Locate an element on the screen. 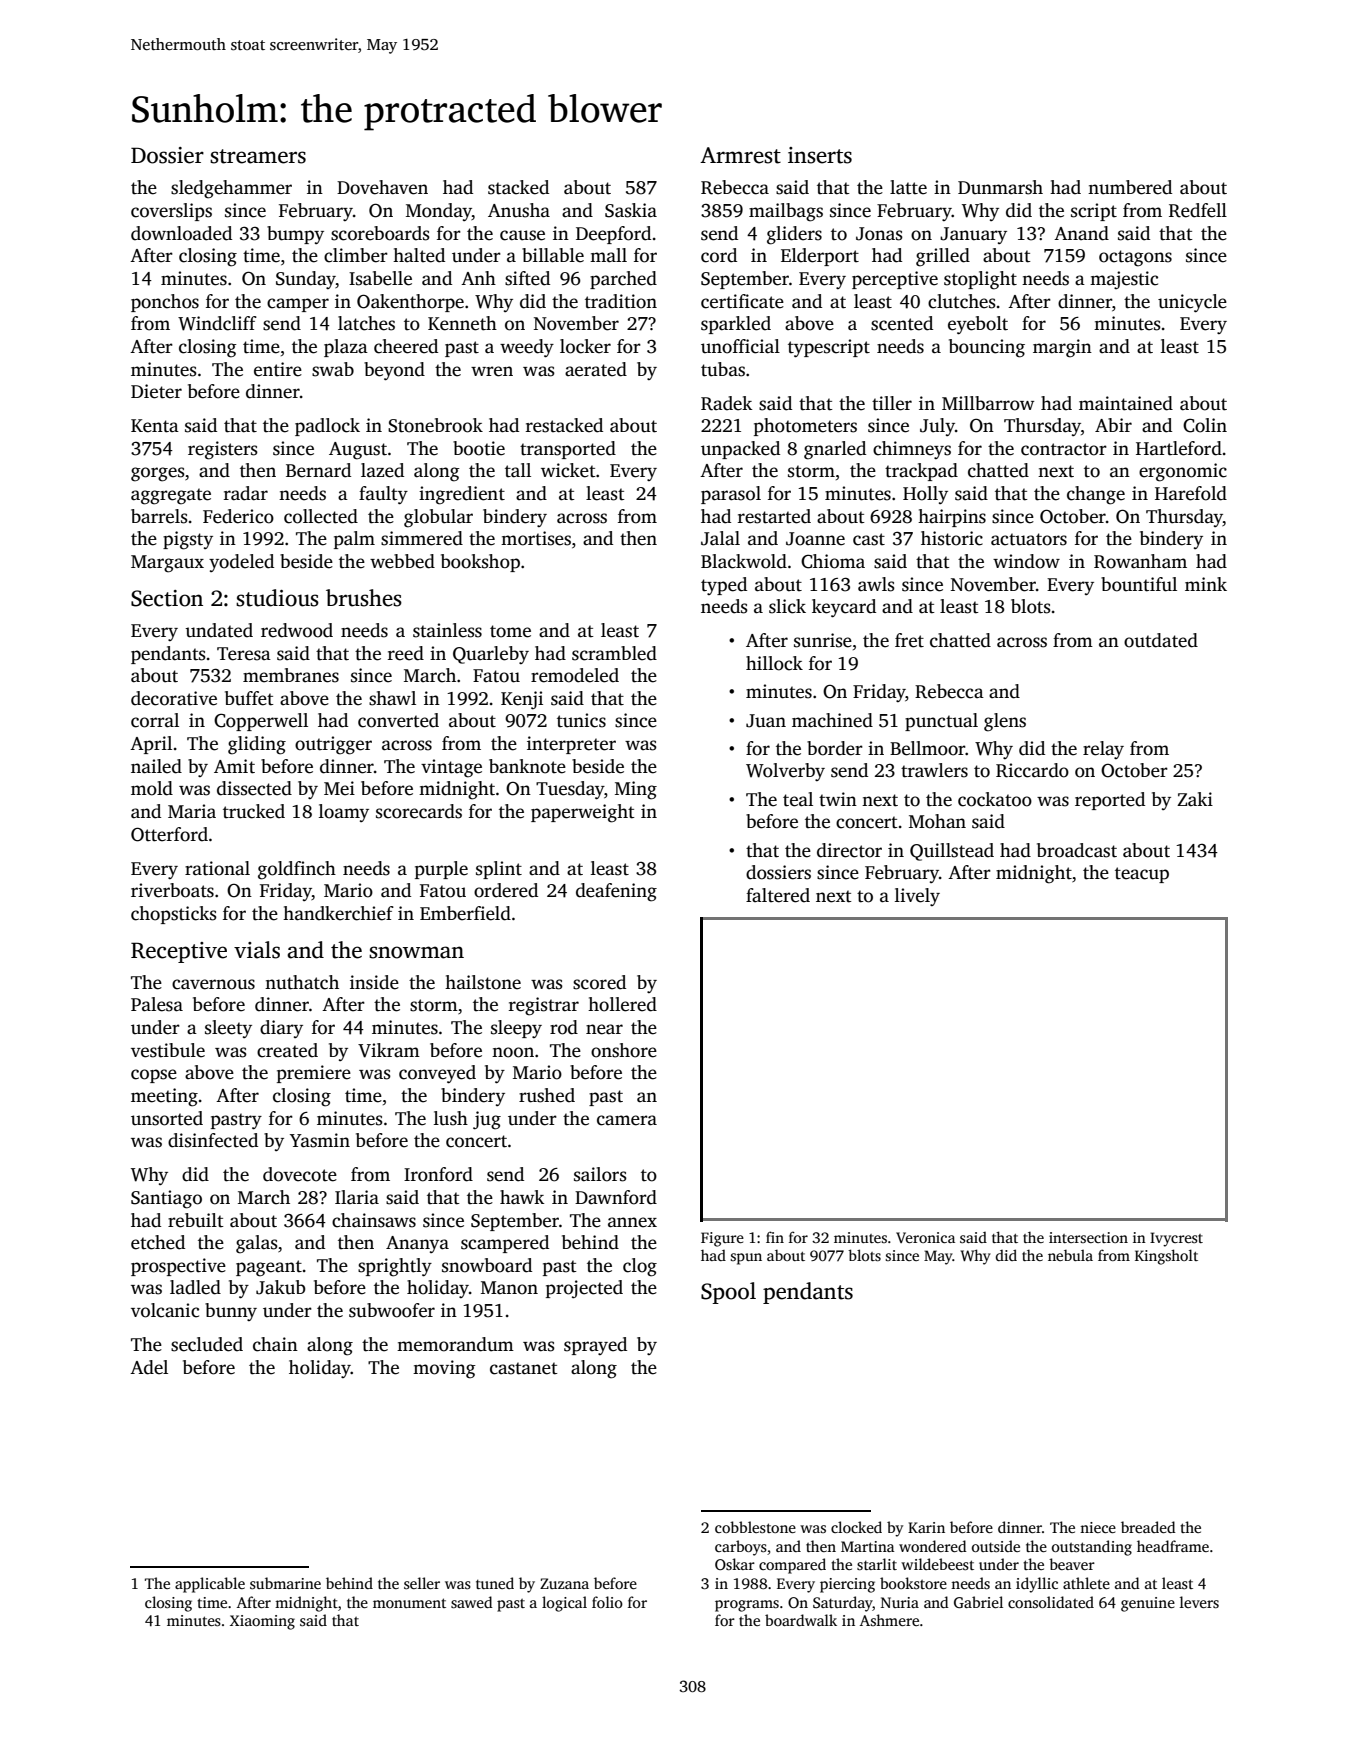 The height and width of the screenshot is (1758, 1358). decorative is located at coordinates (174, 698).
